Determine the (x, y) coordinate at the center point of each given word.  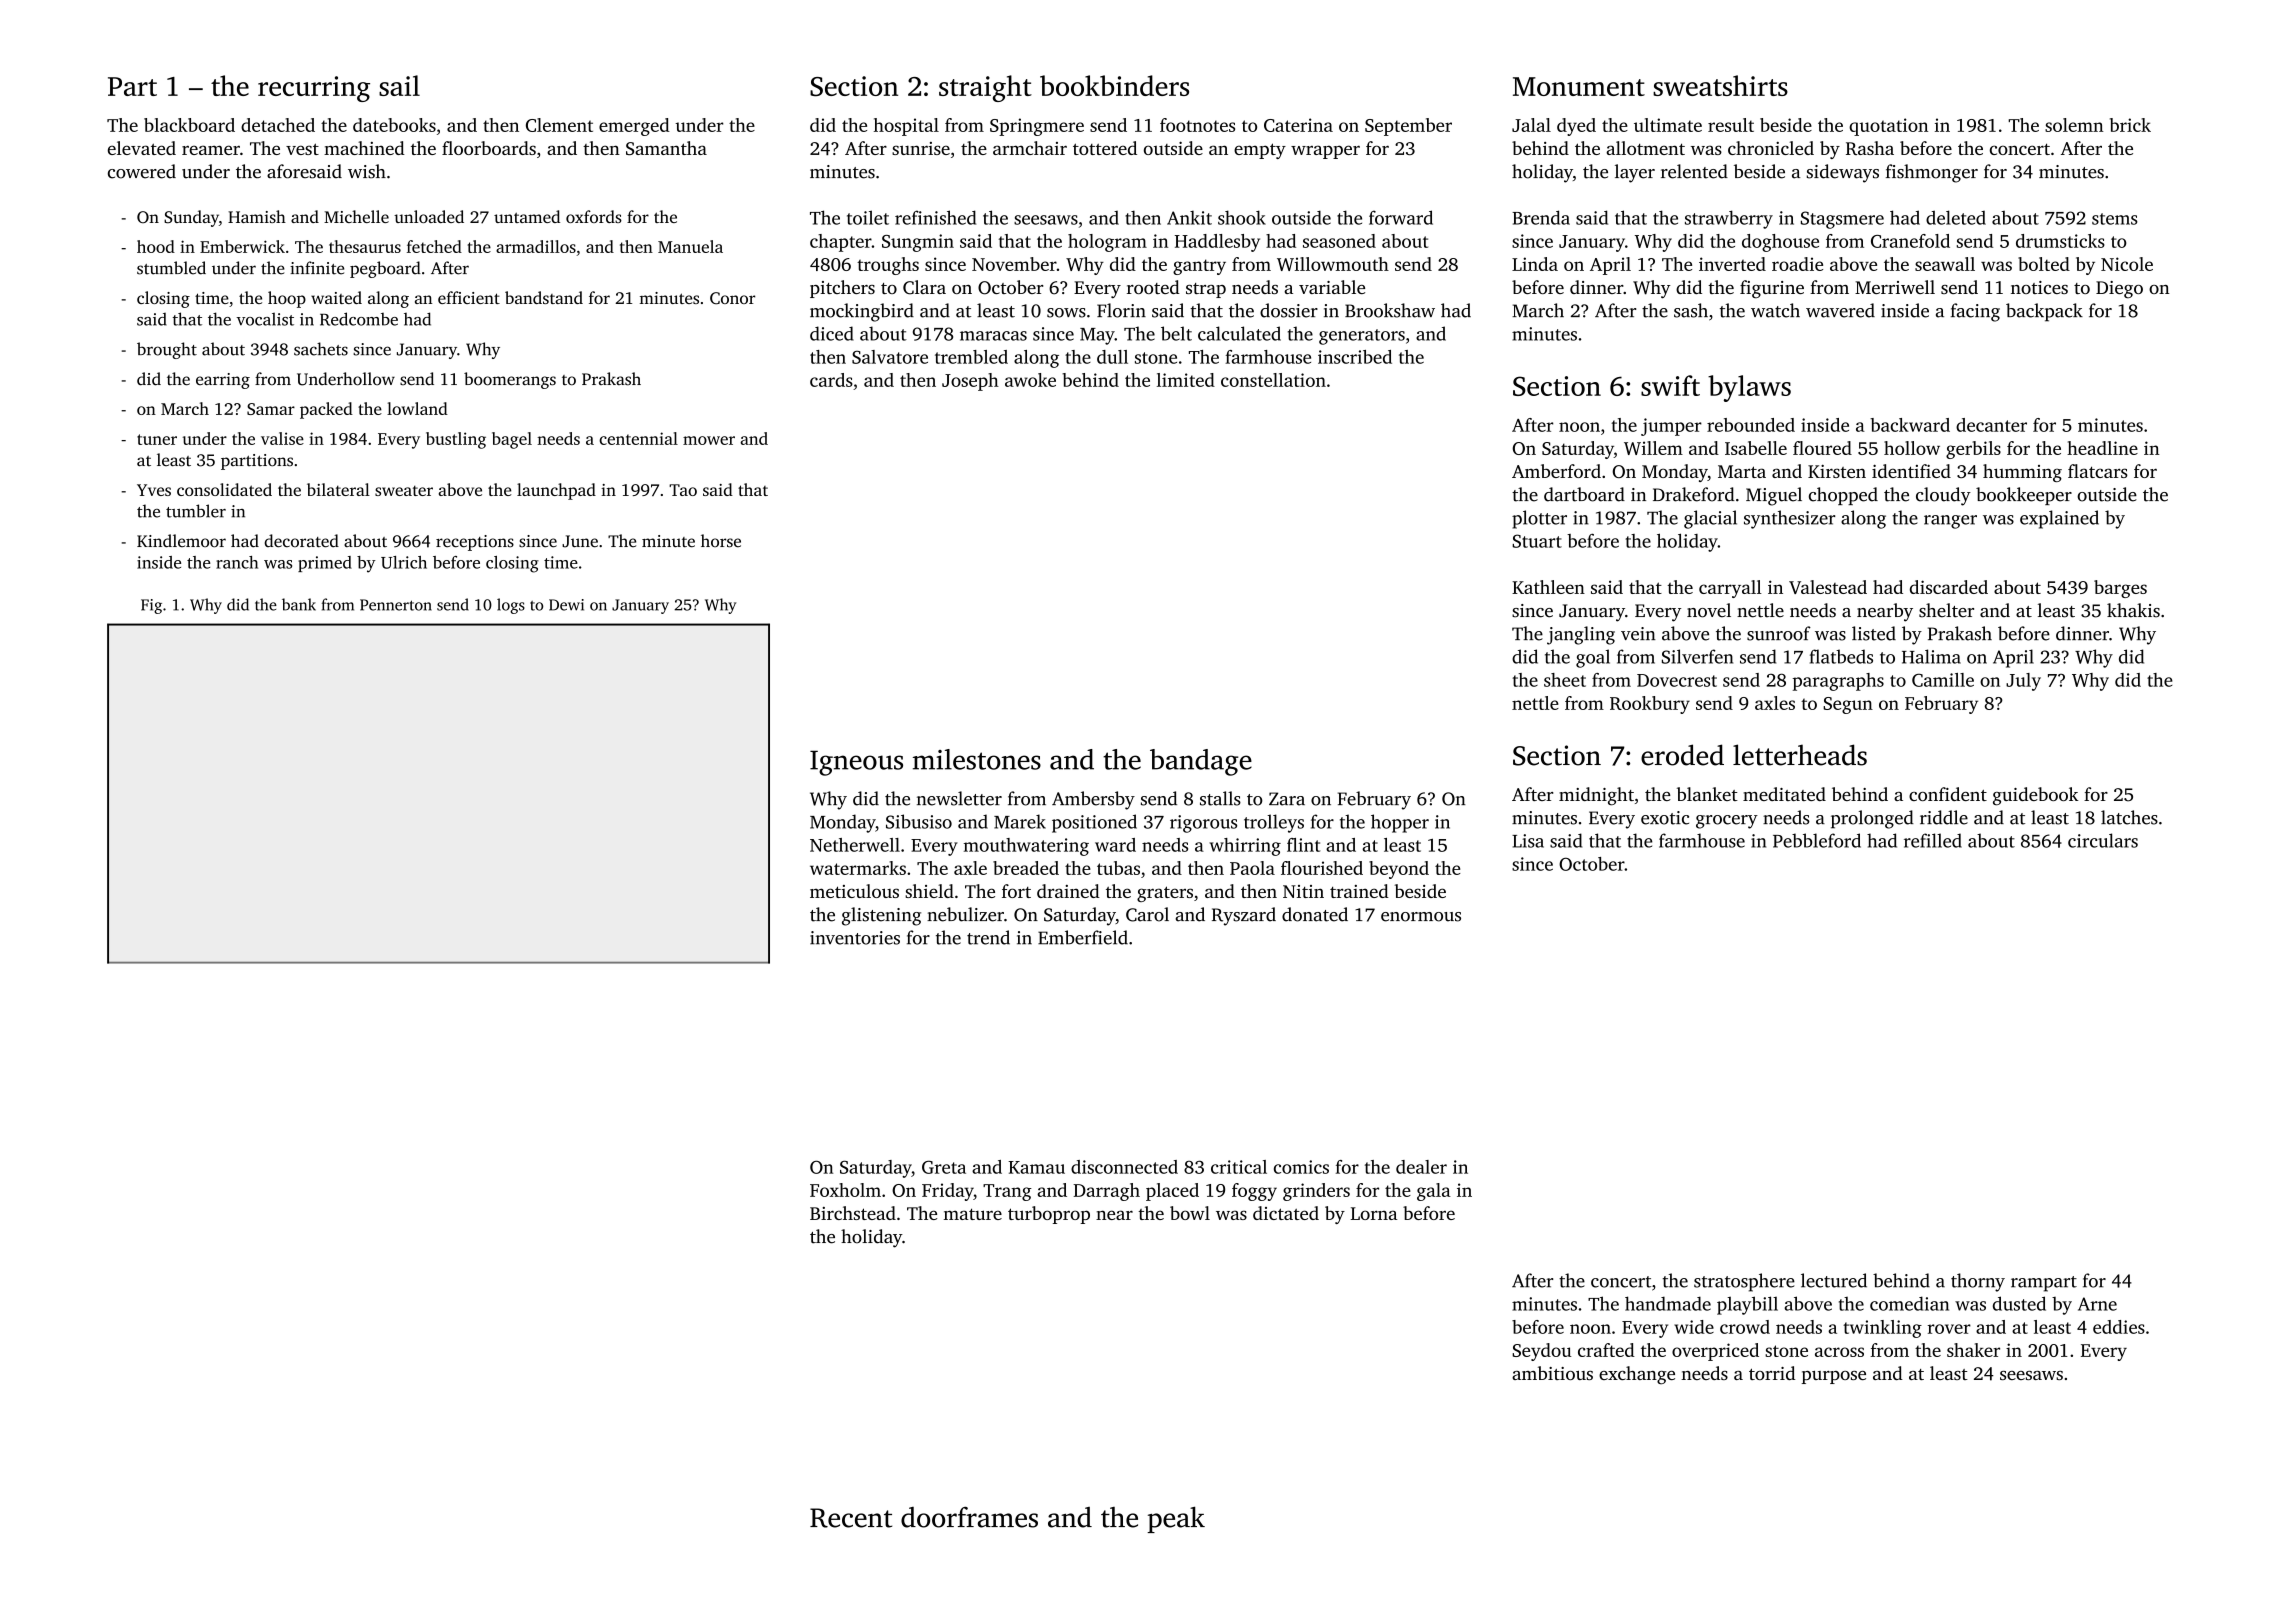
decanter (1991, 425)
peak (1176, 1519)
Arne (2097, 1304)
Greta (944, 1167)
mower (709, 440)
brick (2130, 125)
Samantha (666, 148)
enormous (1421, 917)
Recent (851, 1518)
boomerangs (510, 380)
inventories (855, 938)
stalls (1220, 798)
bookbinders (1114, 85)
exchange (1637, 1375)
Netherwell (855, 845)
